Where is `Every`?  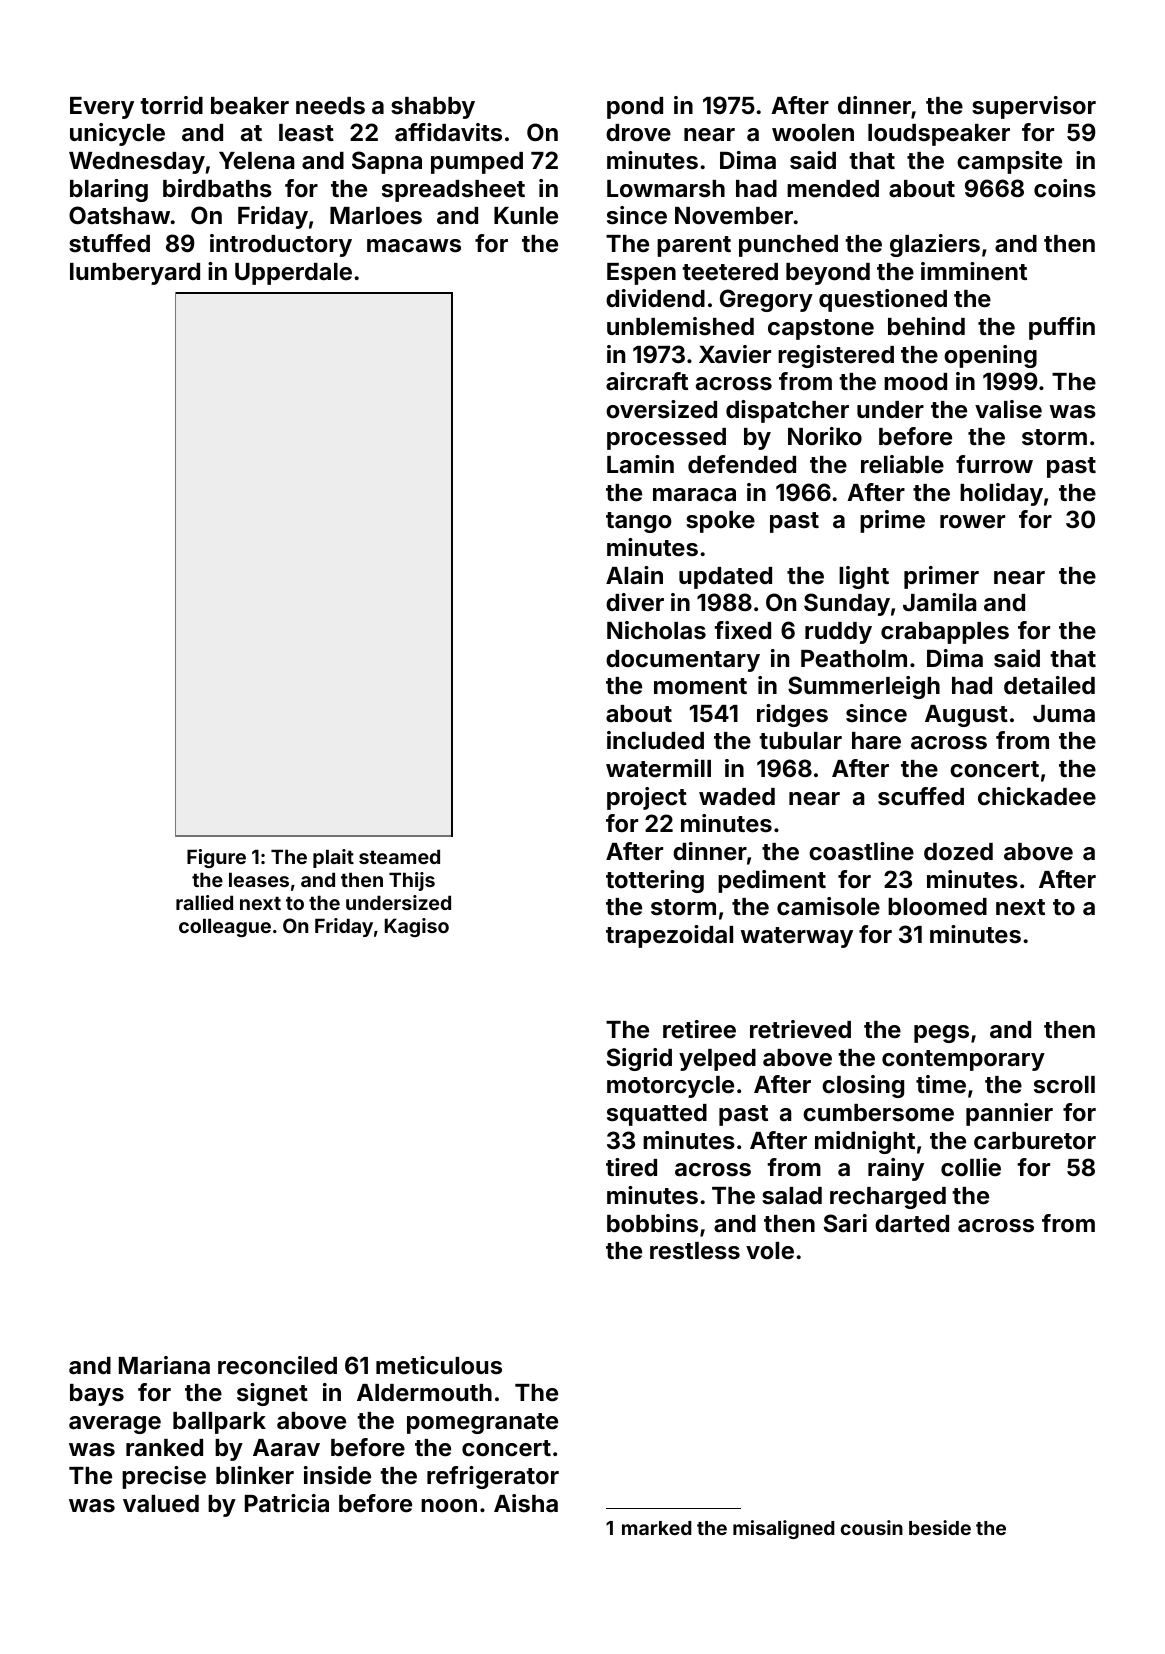 Every is located at coordinates (102, 108).
